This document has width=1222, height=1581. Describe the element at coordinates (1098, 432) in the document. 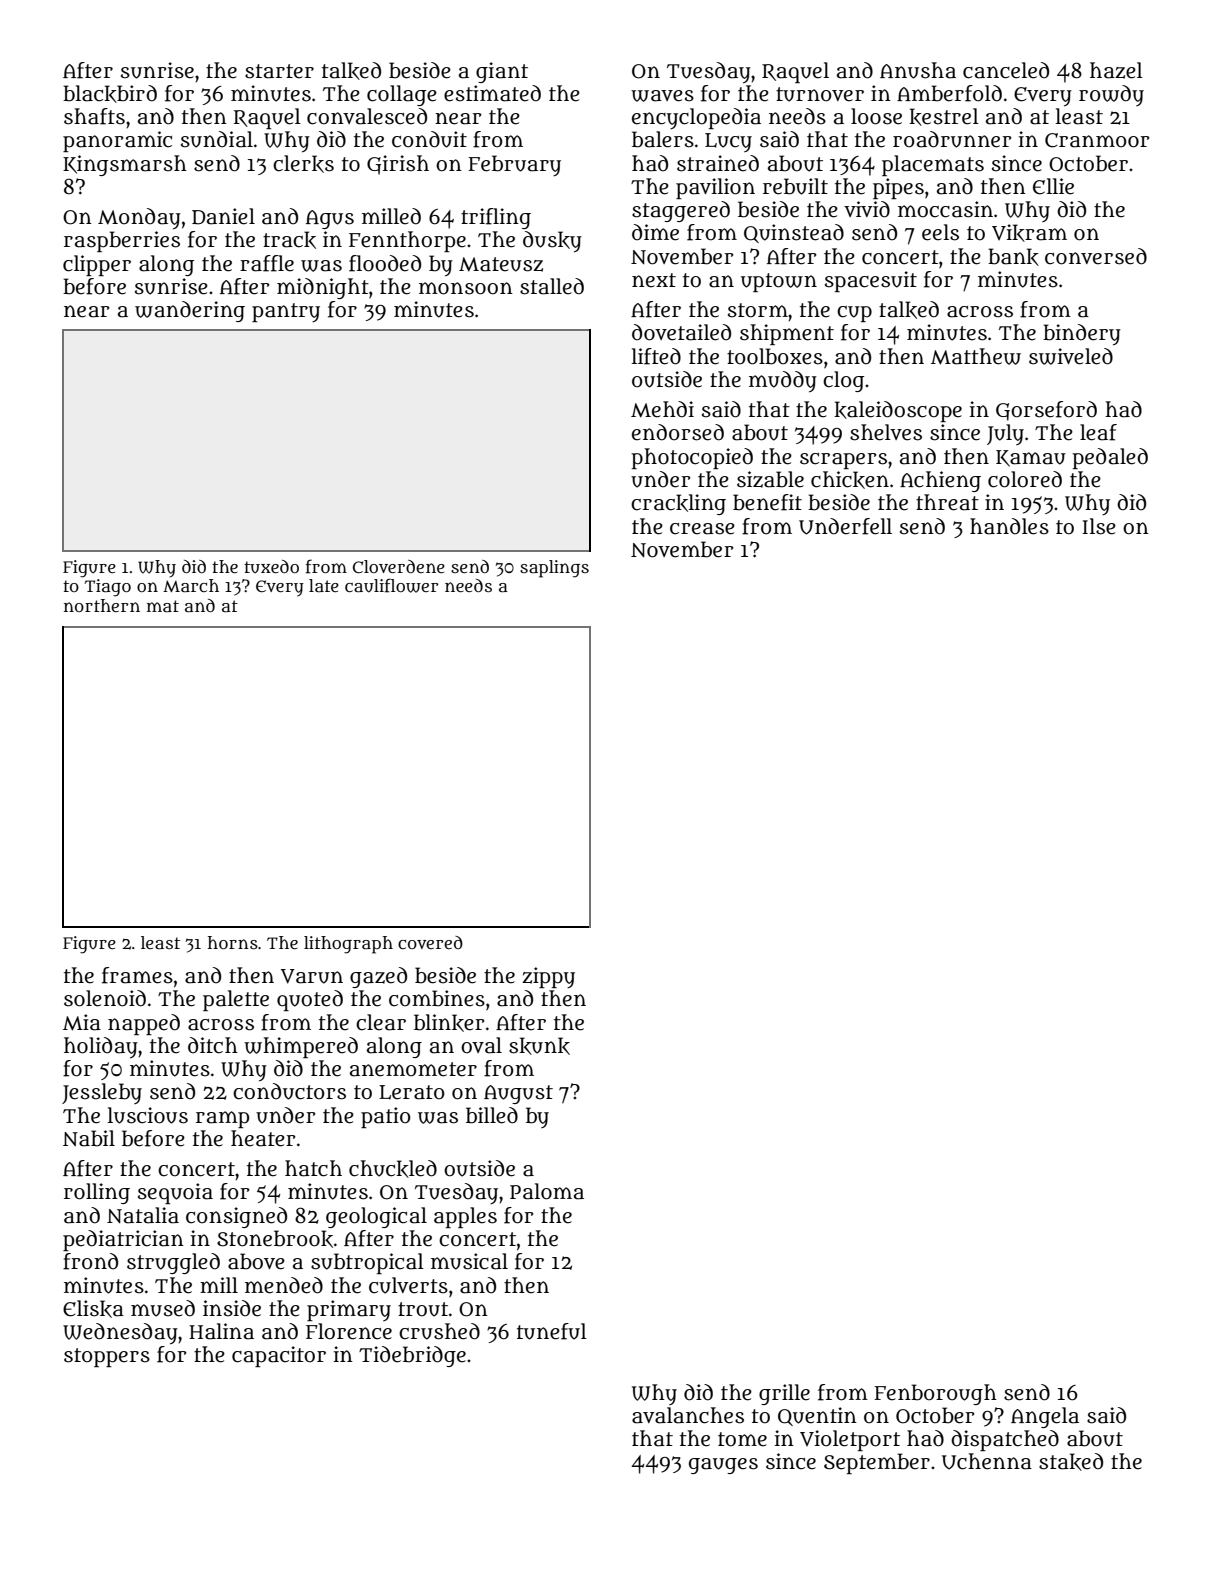

I see `leaf` at that location.
